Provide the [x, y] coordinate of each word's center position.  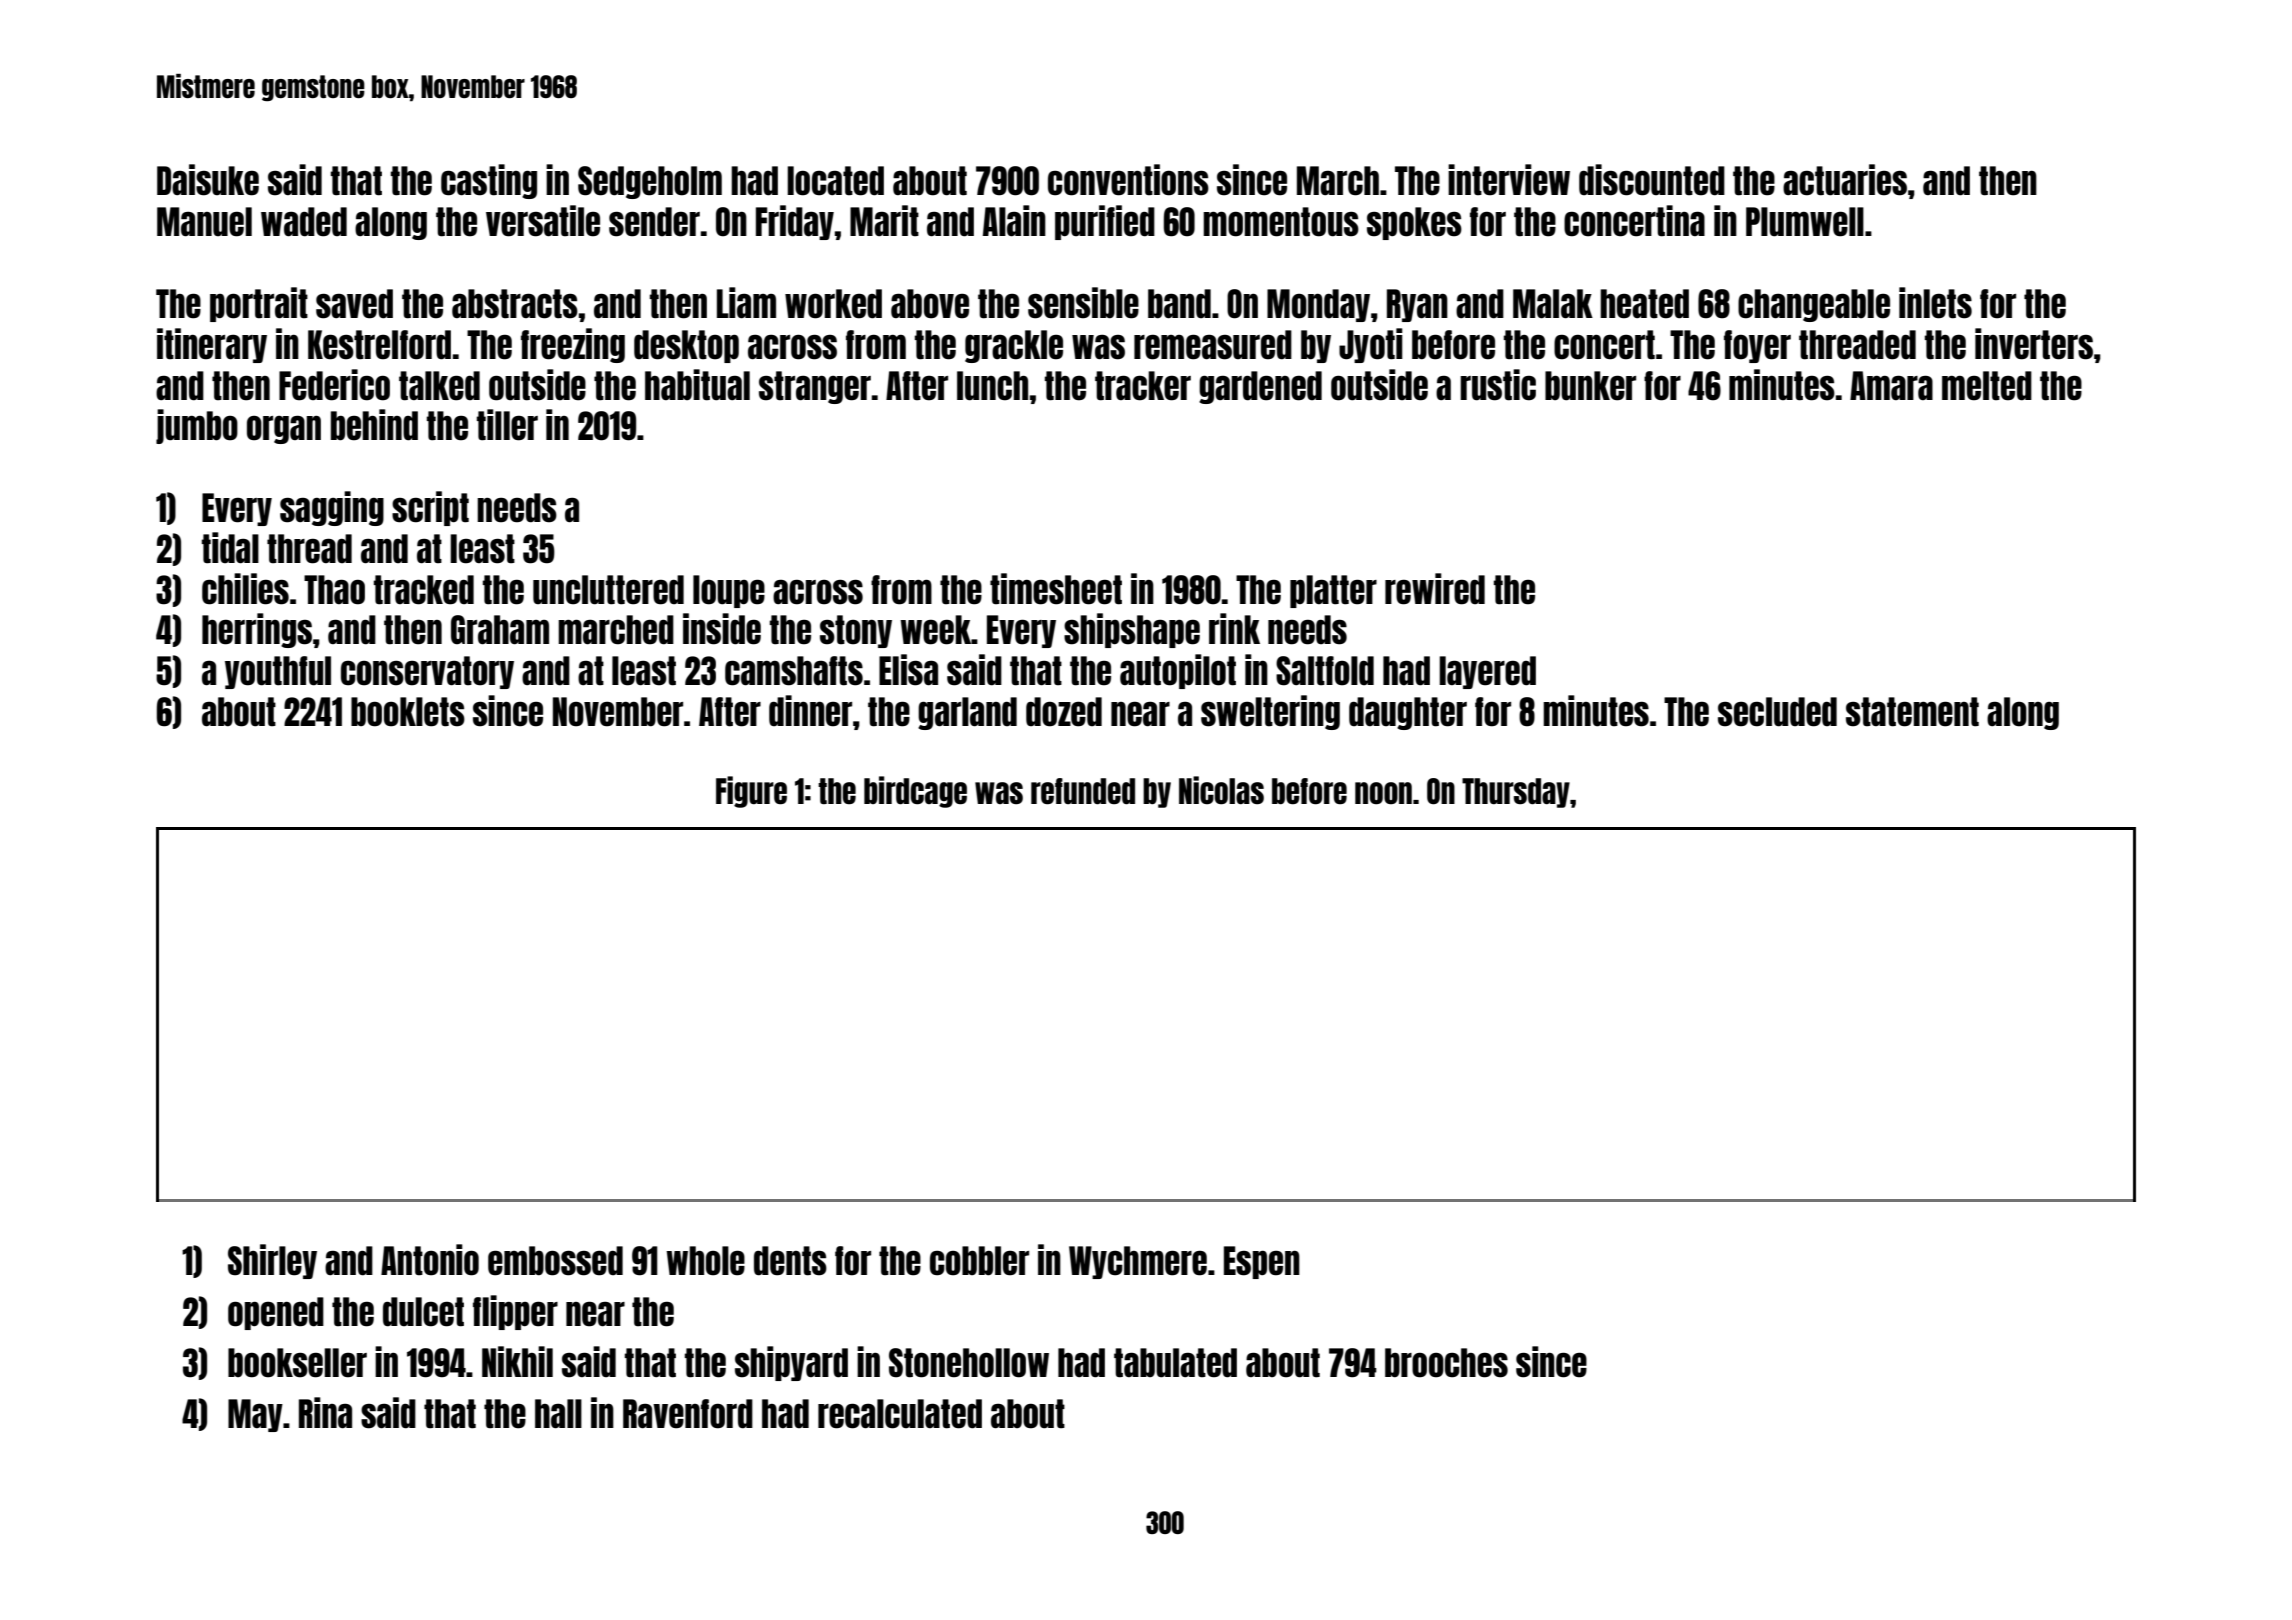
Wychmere [1138, 1262]
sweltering [1270, 712]
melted [1987, 386]
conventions [1128, 180]
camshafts [794, 671]
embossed [555, 1261]
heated [1644, 304]
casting [489, 181]
